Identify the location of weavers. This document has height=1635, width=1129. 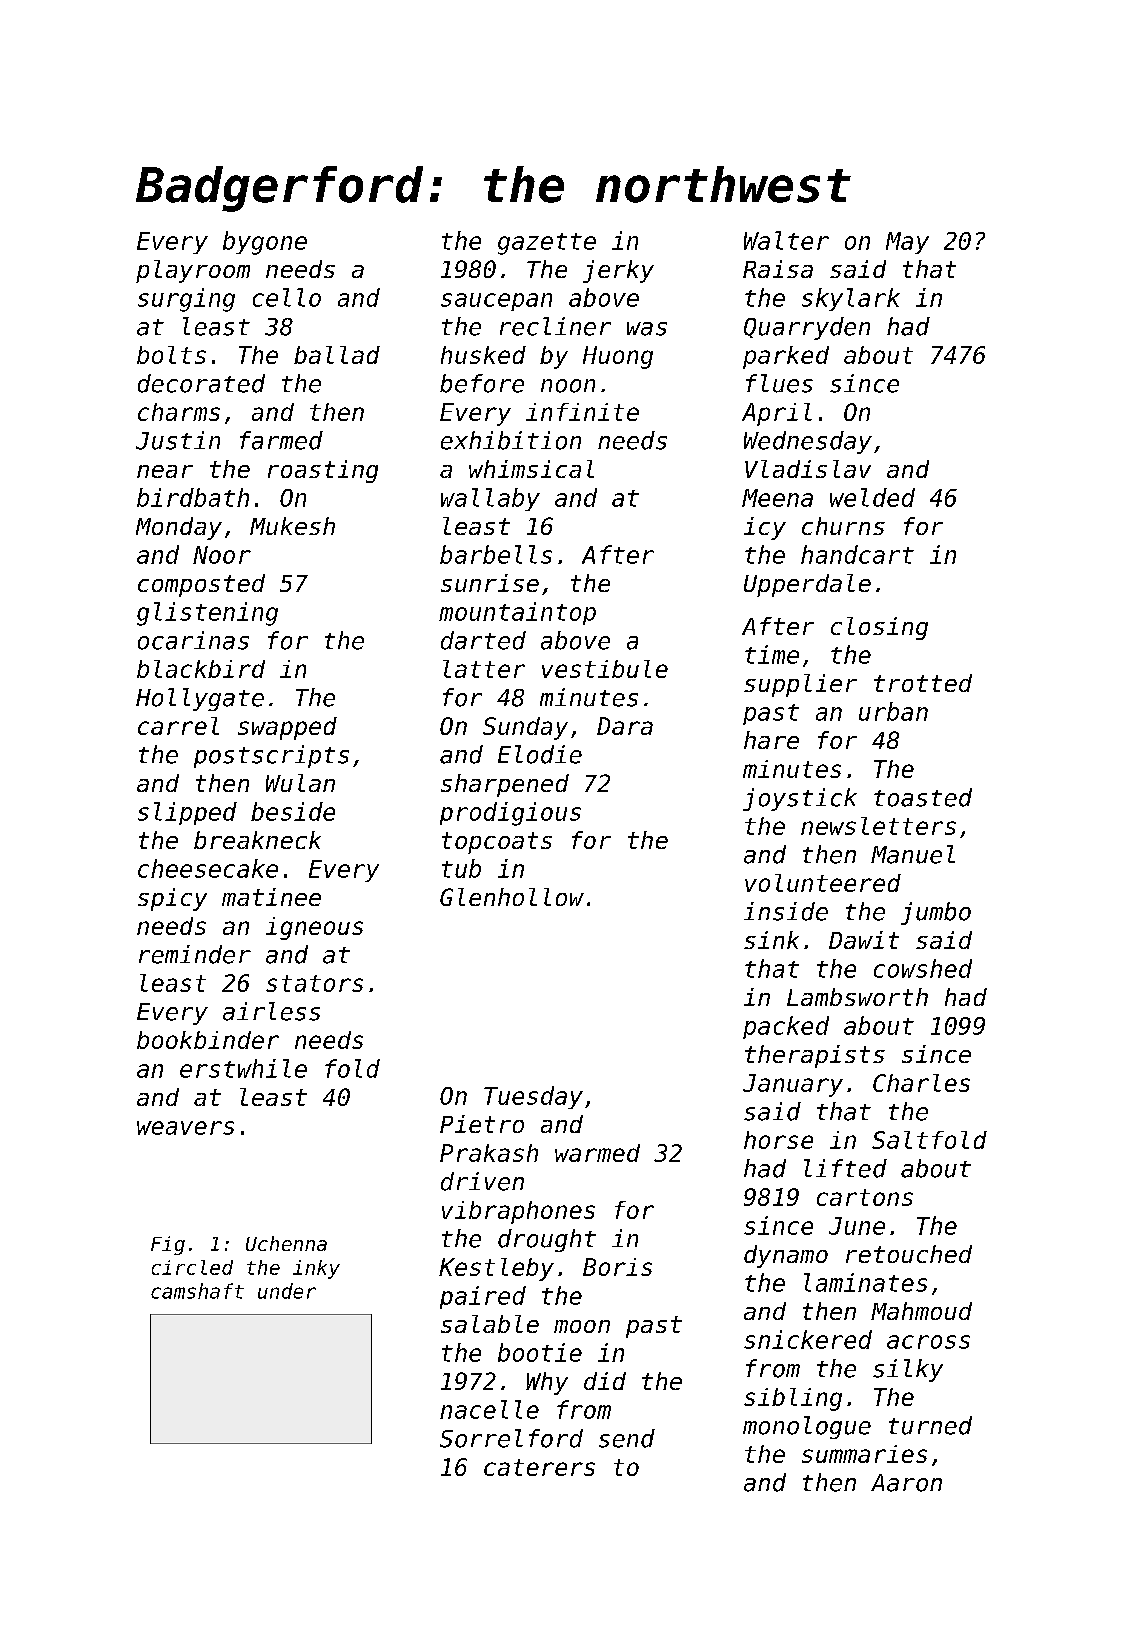
(185, 1128).
